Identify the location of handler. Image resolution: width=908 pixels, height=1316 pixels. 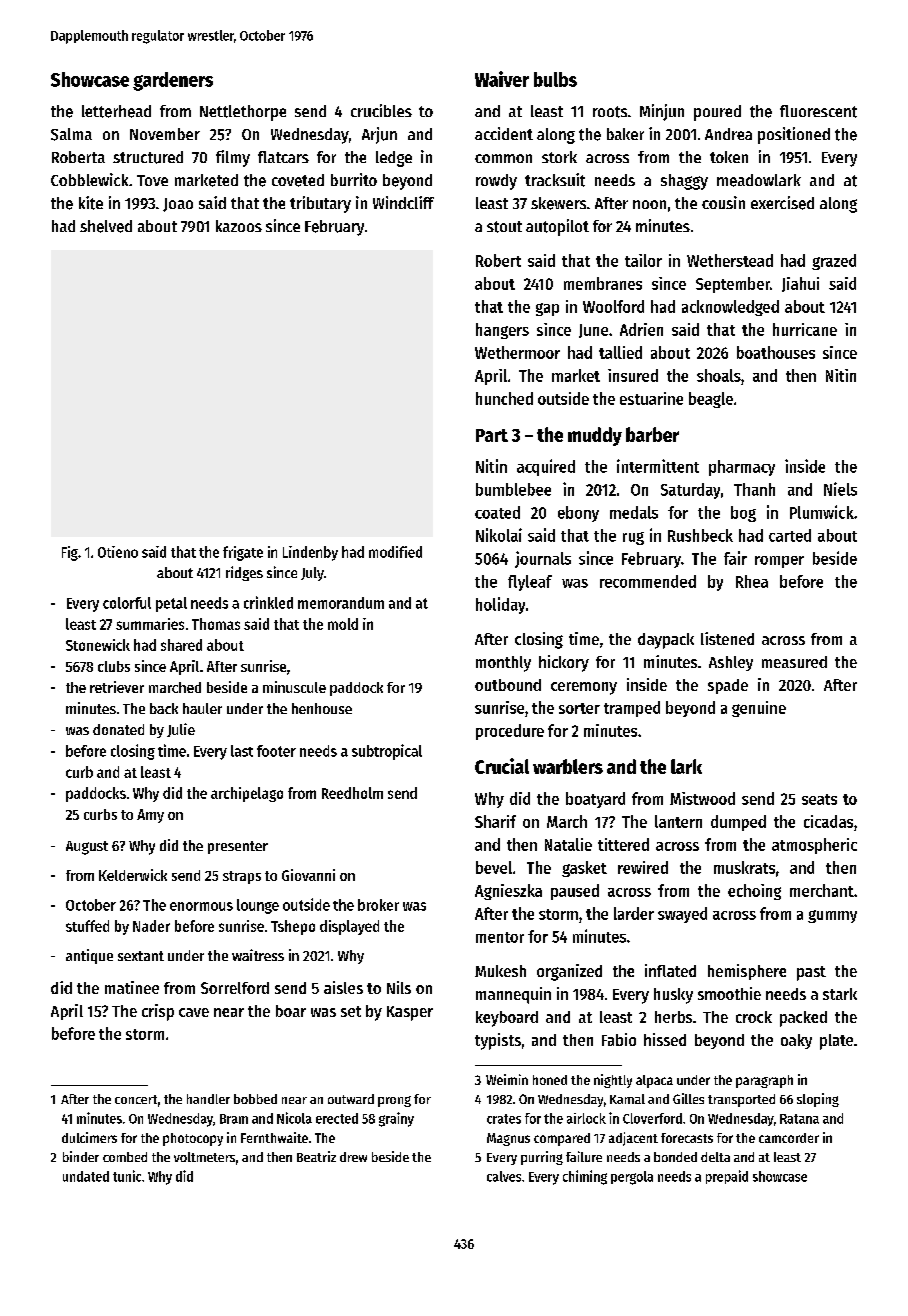
(208, 1099).
